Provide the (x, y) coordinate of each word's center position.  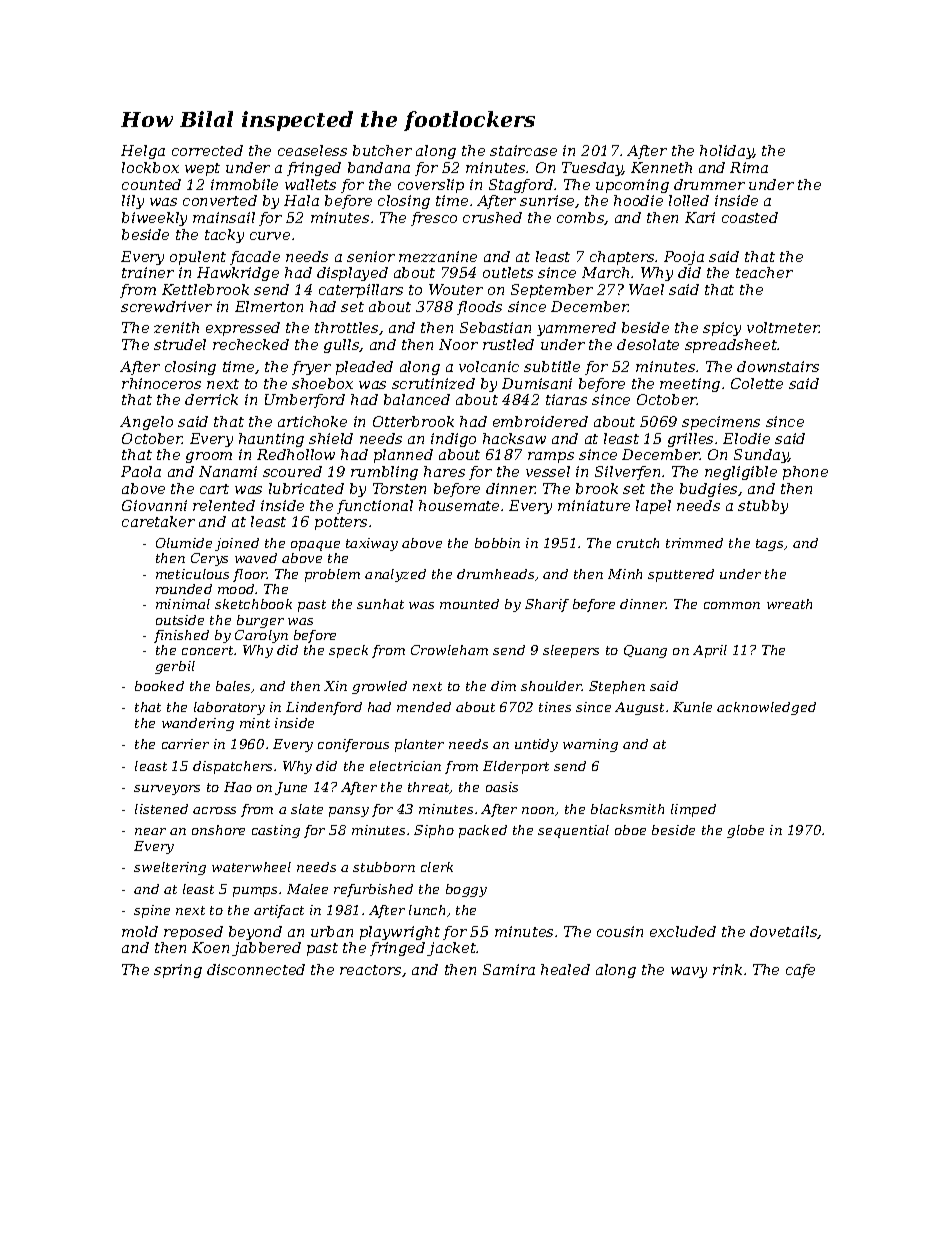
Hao (238, 787)
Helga (143, 152)
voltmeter (783, 327)
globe (745, 831)
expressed (243, 329)
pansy (349, 812)
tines (555, 707)
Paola (141, 471)
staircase (523, 150)
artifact (279, 911)
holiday (727, 152)
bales (234, 687)
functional (375, 507)
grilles (690, 440)
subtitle (552, 366)
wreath (789, 604)
